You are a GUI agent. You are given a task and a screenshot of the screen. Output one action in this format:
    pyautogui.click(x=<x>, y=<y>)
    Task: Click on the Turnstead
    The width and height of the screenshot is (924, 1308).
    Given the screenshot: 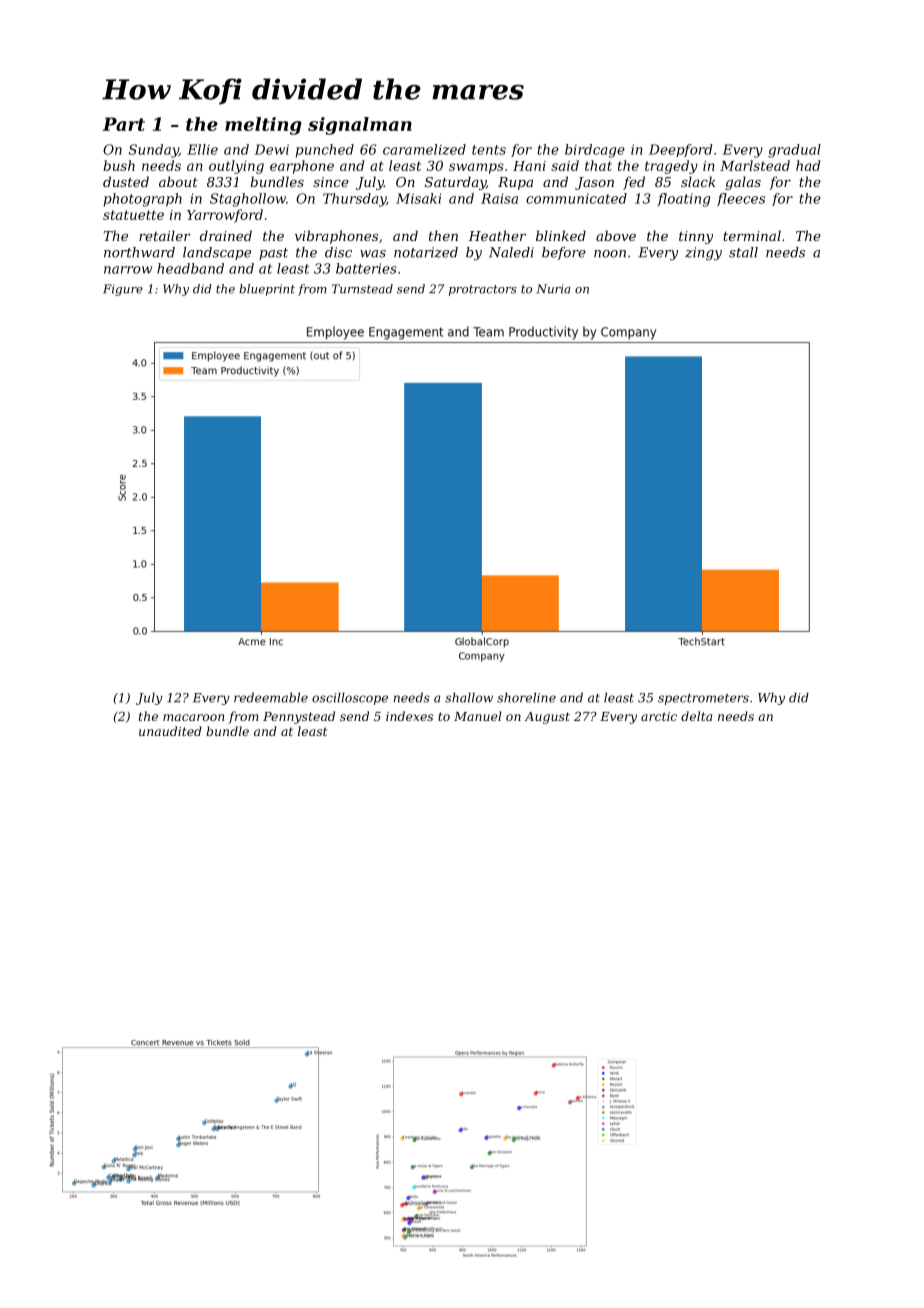 What is the action you would take?
    pyautogui.click(x=362, y=289)
